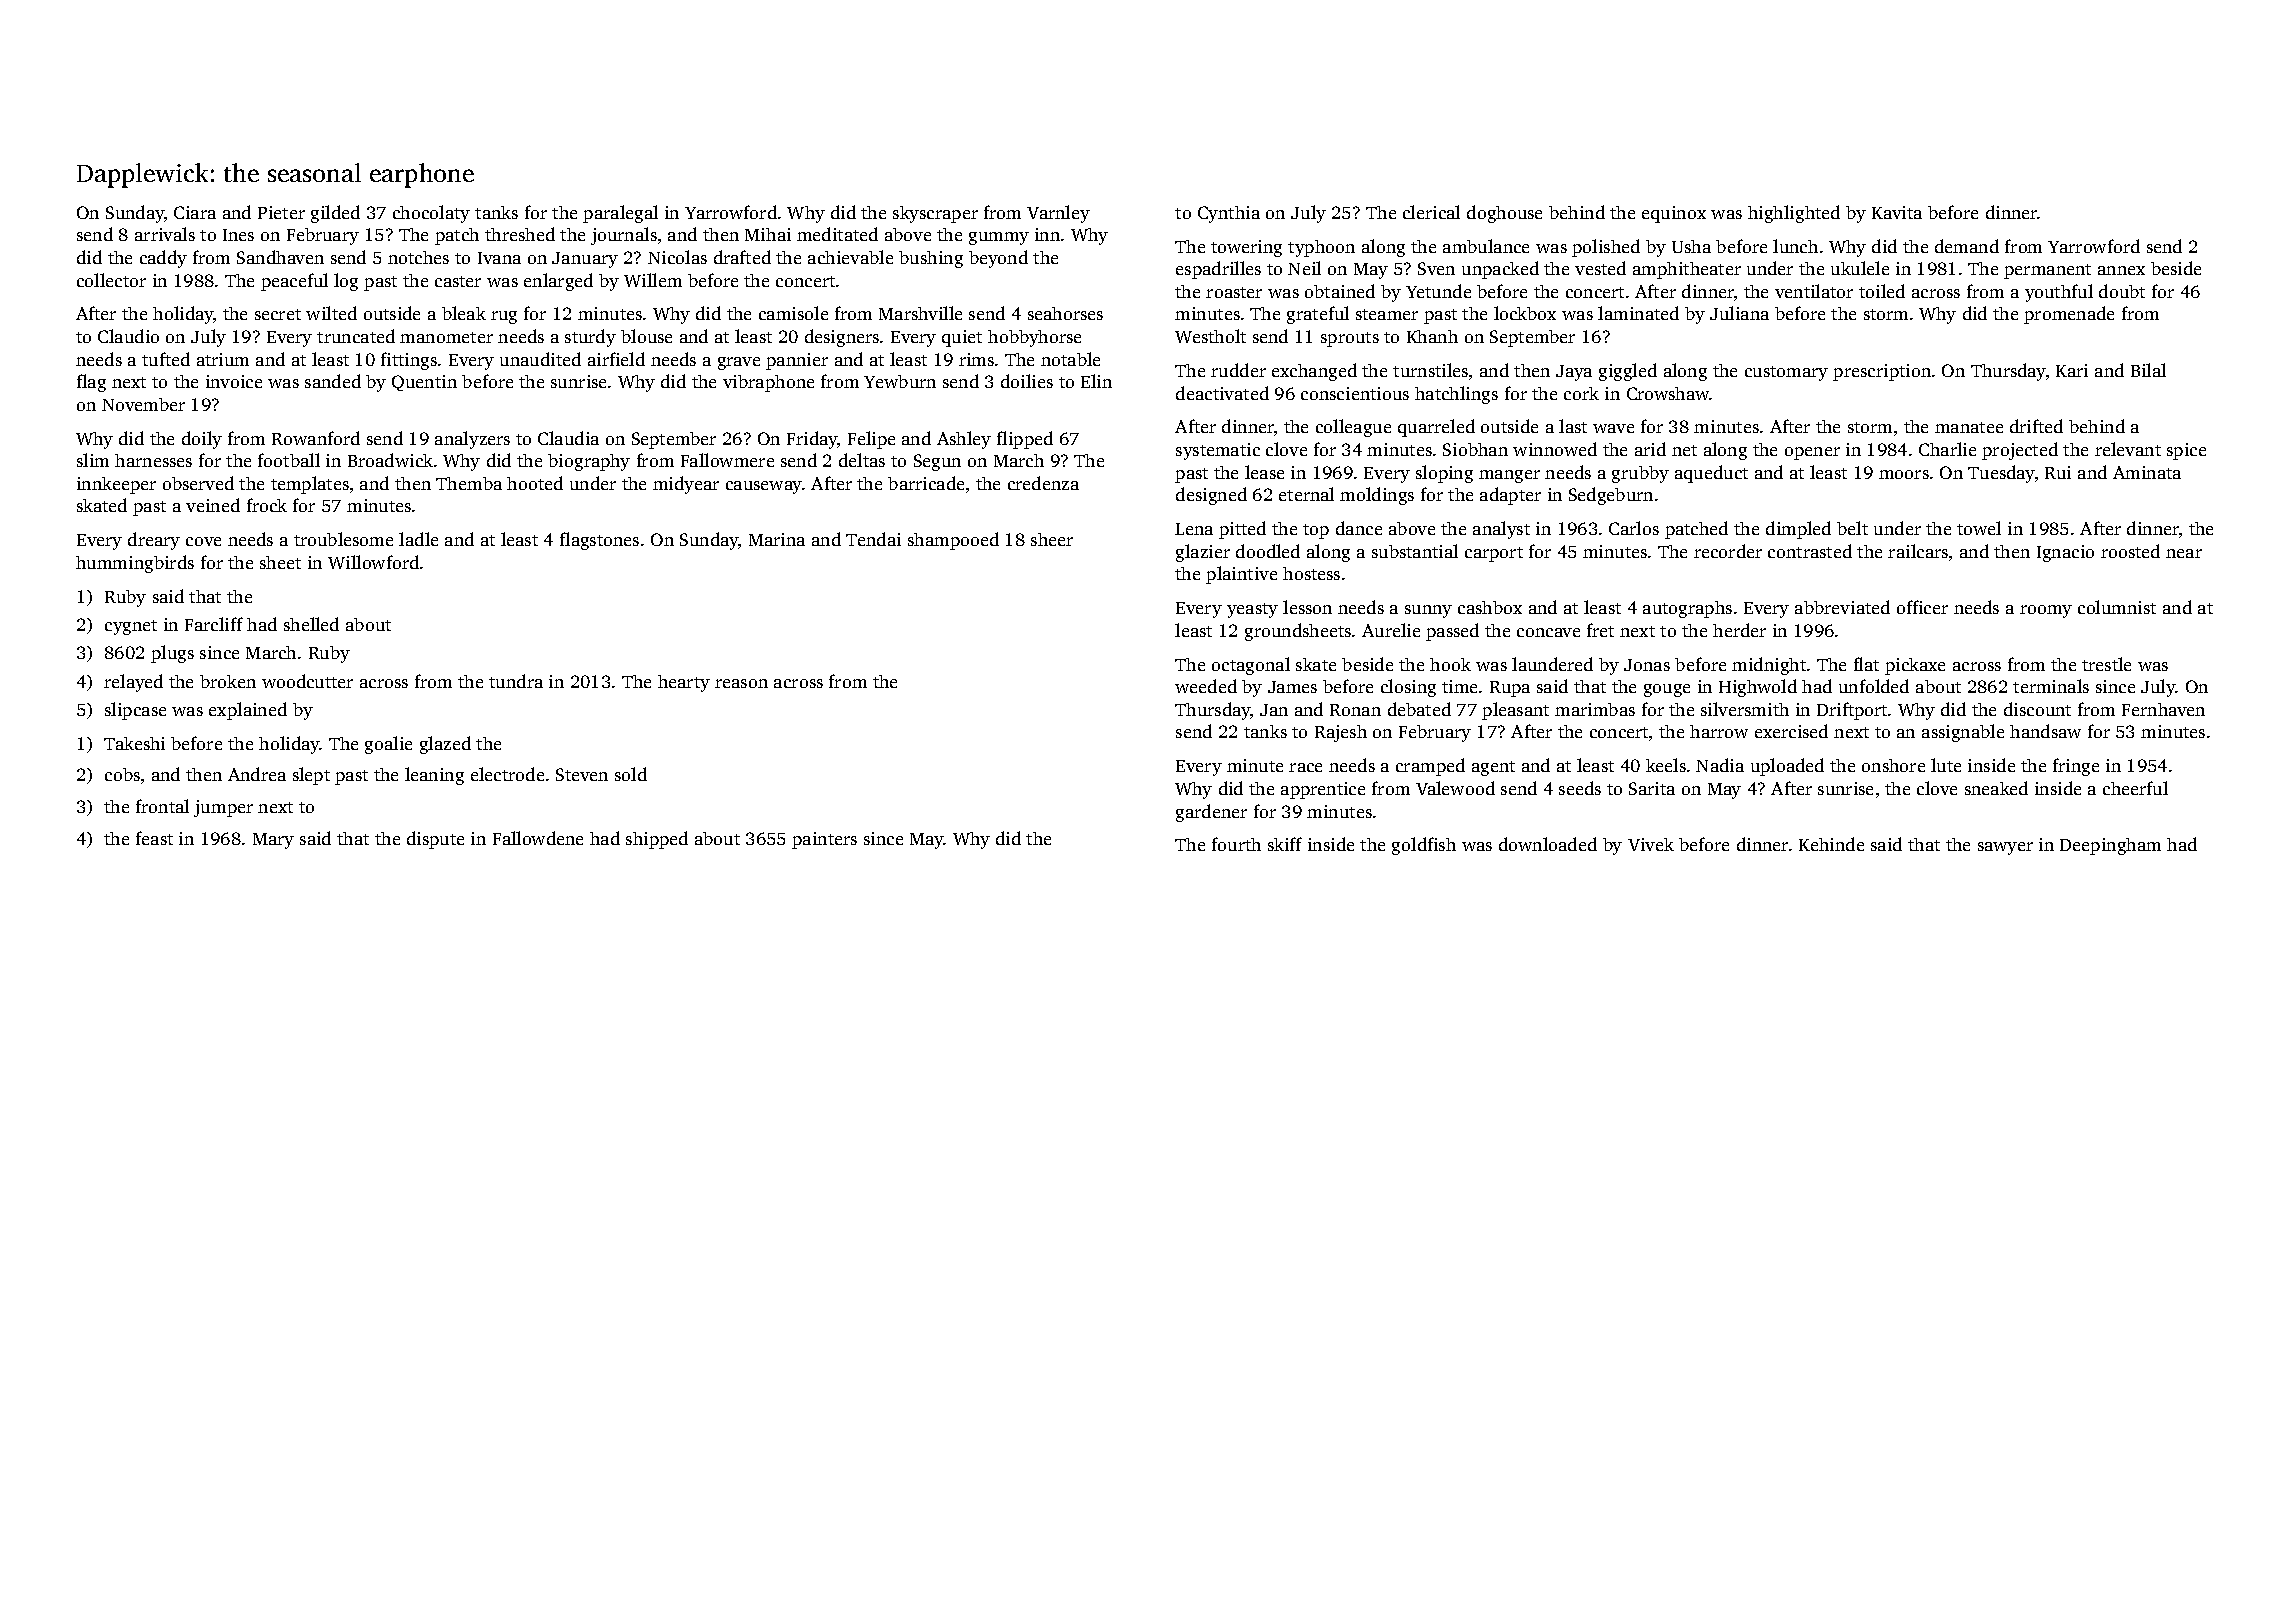  Describe the element at coordinates (1947, 449) in the screenshot. I see `Charlie` at that location.
